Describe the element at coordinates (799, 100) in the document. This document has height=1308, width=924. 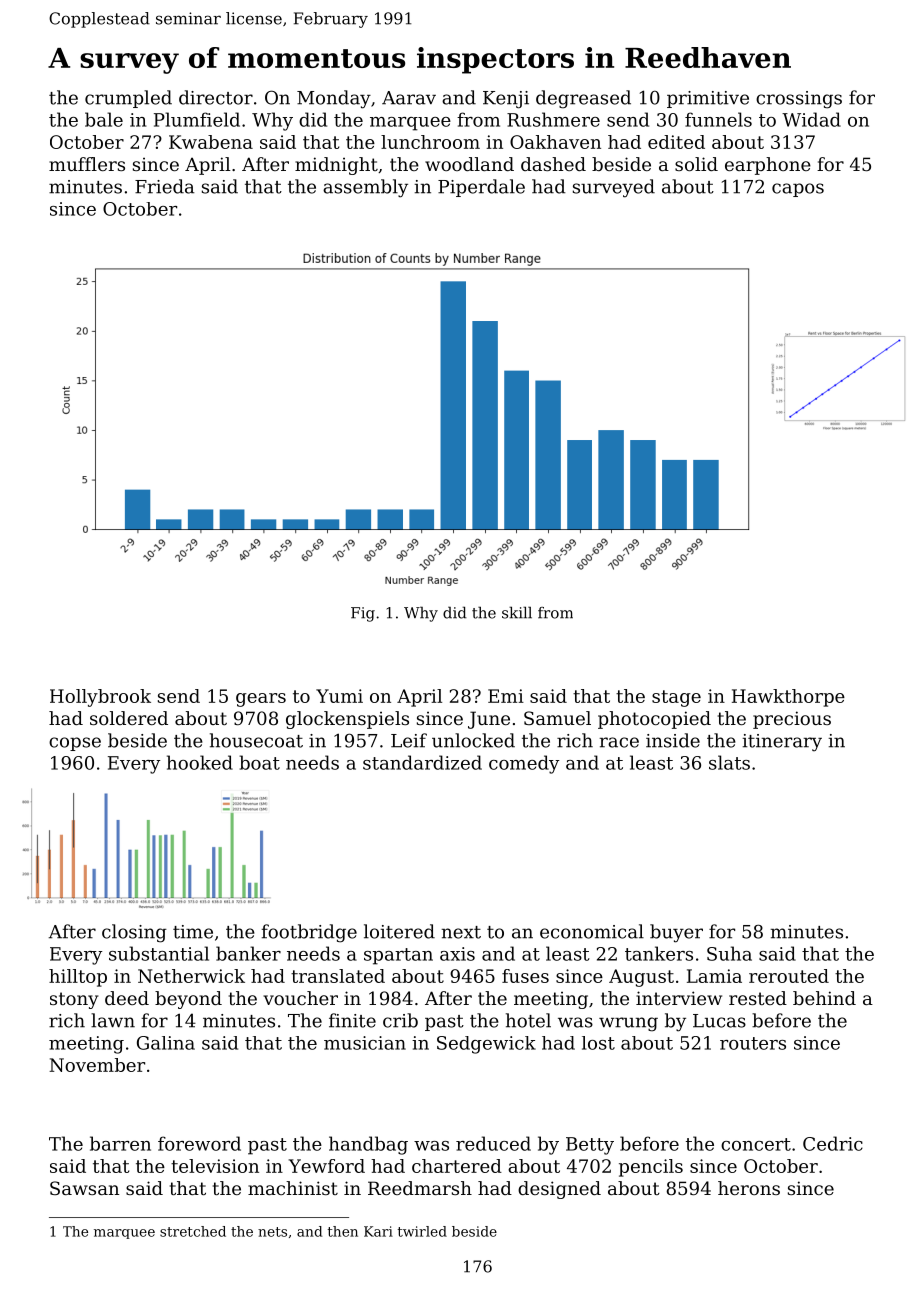
I see `crossings` at that location.
